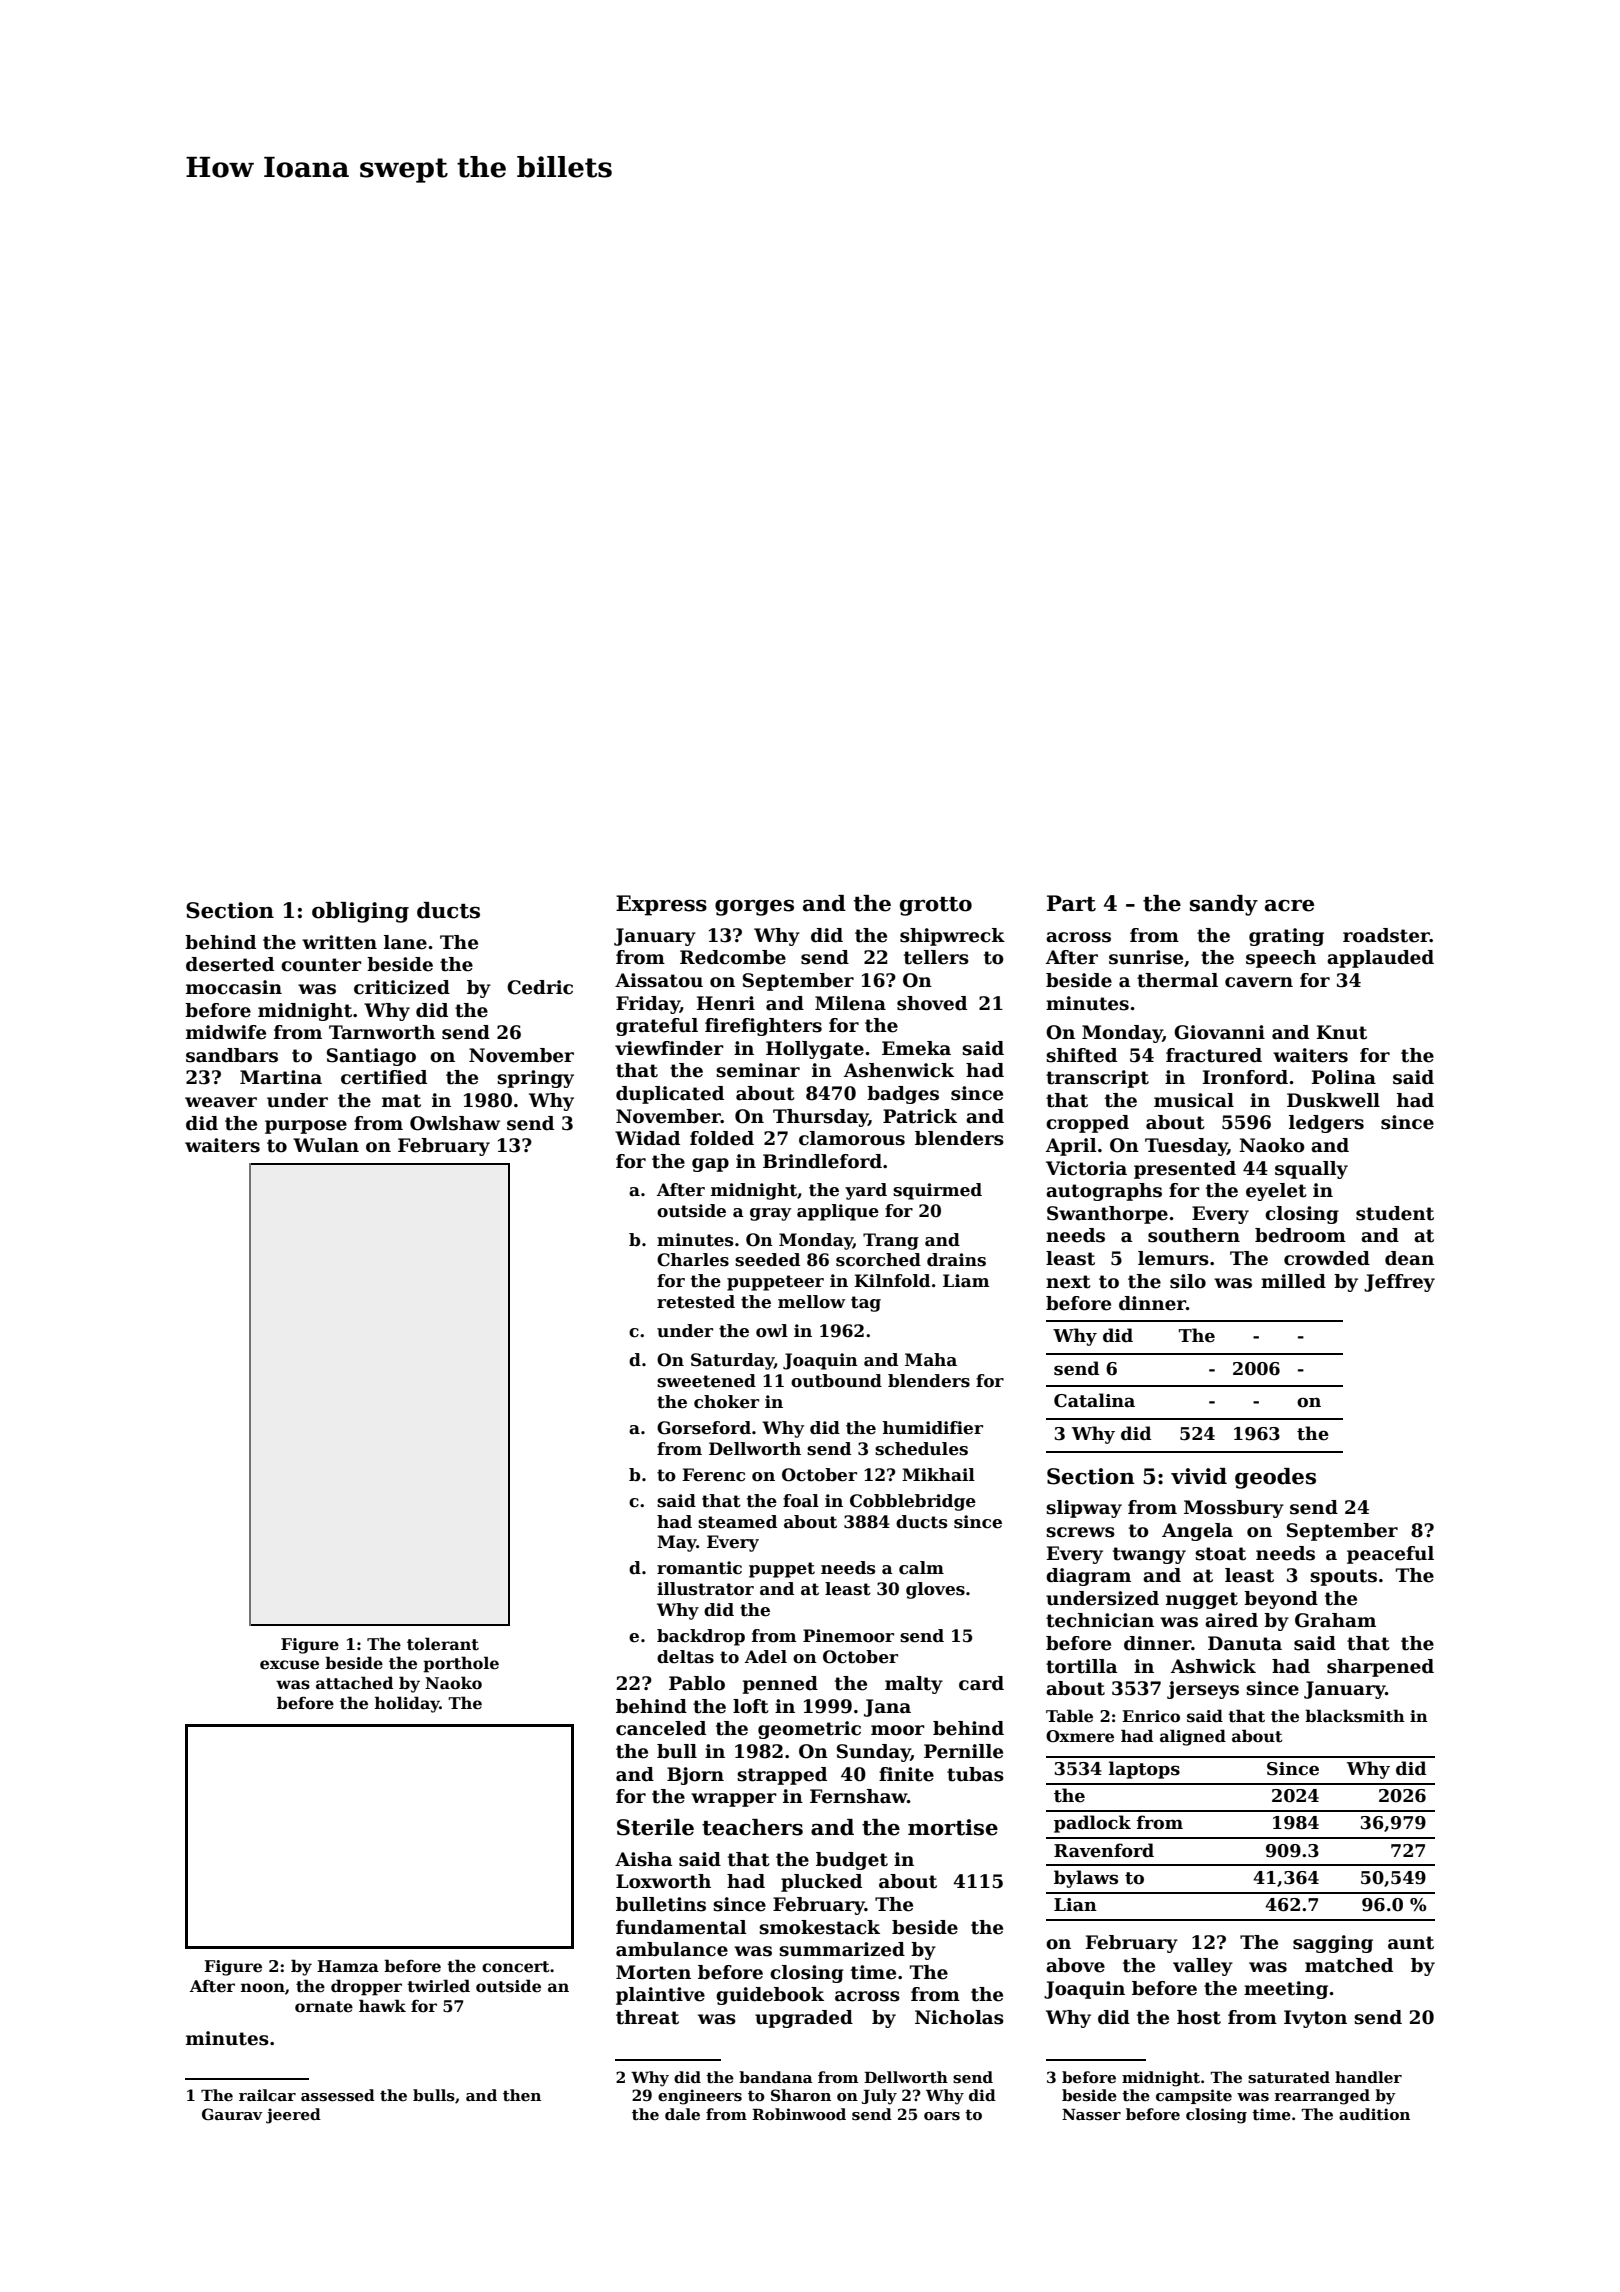  What do you see at coordinates (289, 1665) in the page?
I see `excuse` at bounding box center [289, 1665].
